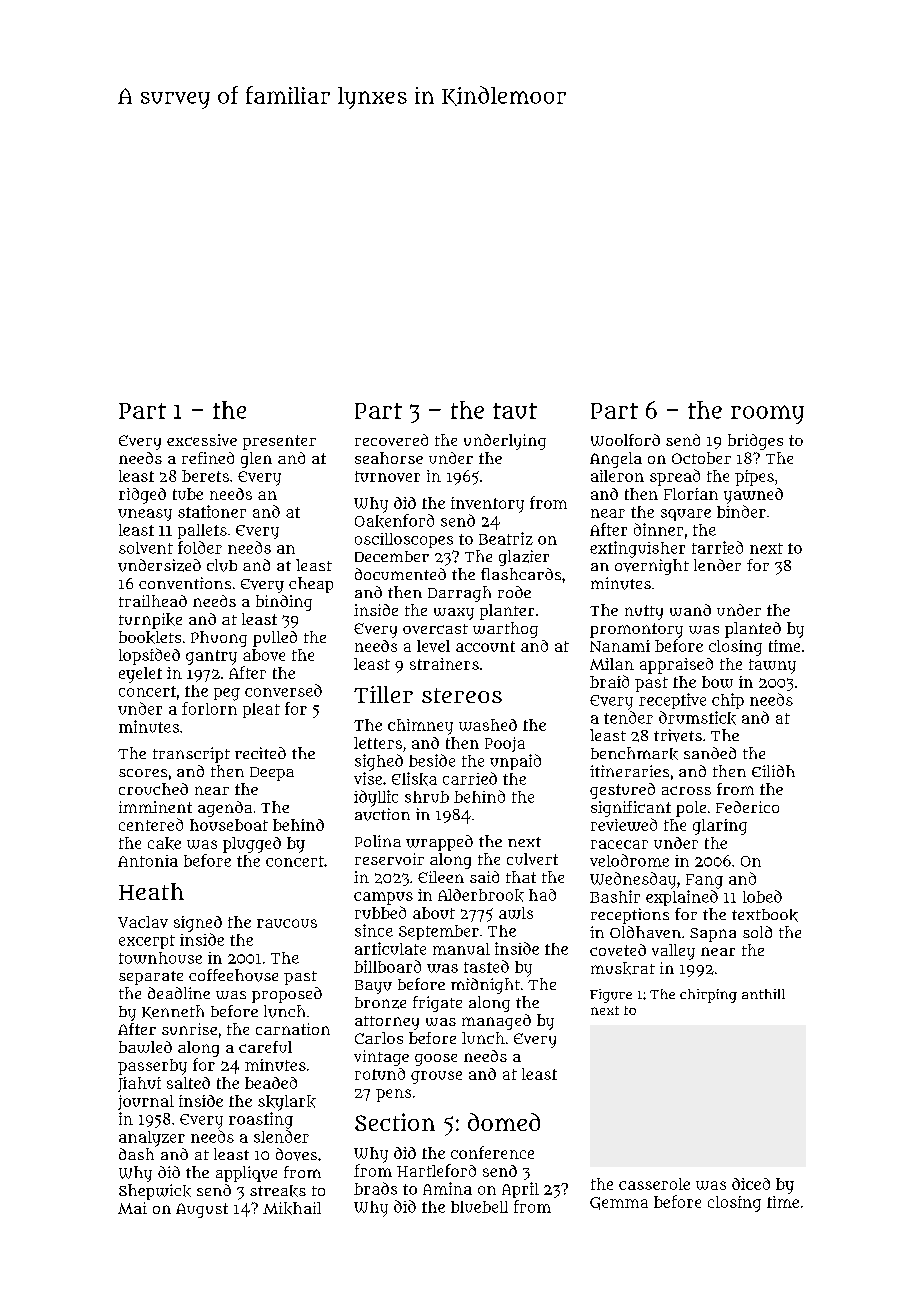 Image resolution: width=924 pixels, height=1308 pixels. Describe the element at coordinates (205, 476) in the document. I see `berets` at that location.
